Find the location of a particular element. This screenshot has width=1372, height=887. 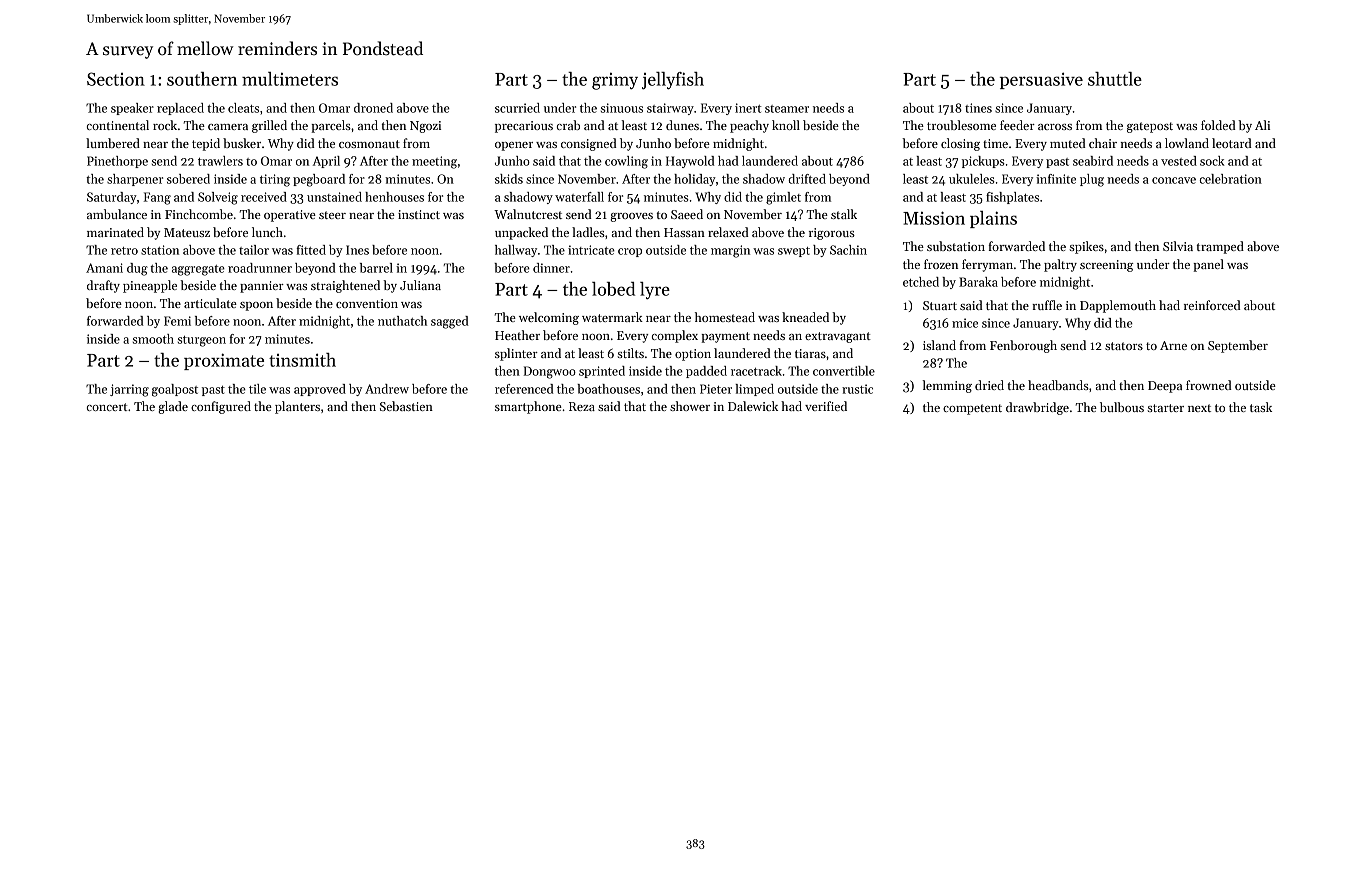

glade is located at coordinates (173, 407).
